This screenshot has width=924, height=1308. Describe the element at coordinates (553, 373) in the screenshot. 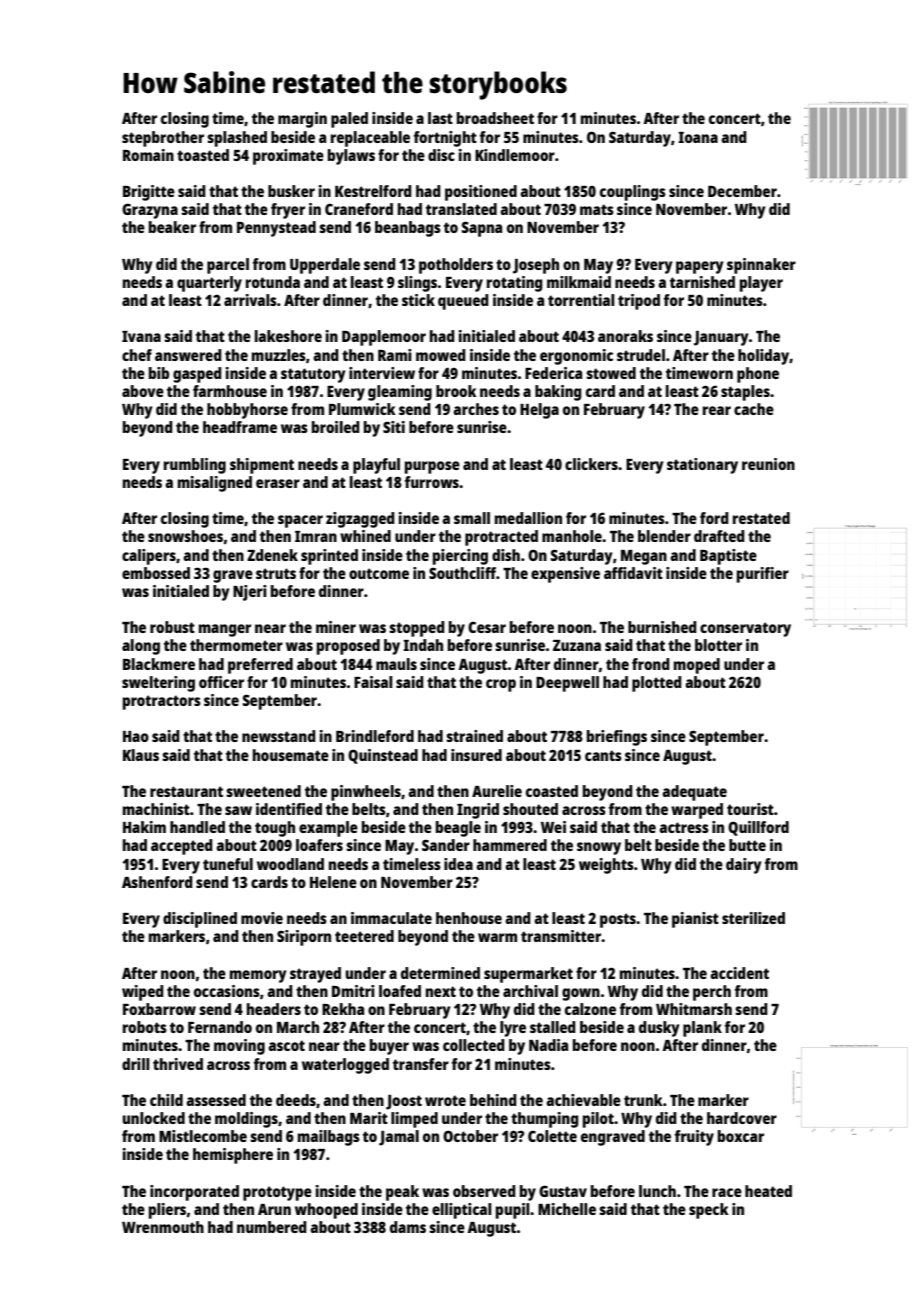

I see `Federica` at that location.
